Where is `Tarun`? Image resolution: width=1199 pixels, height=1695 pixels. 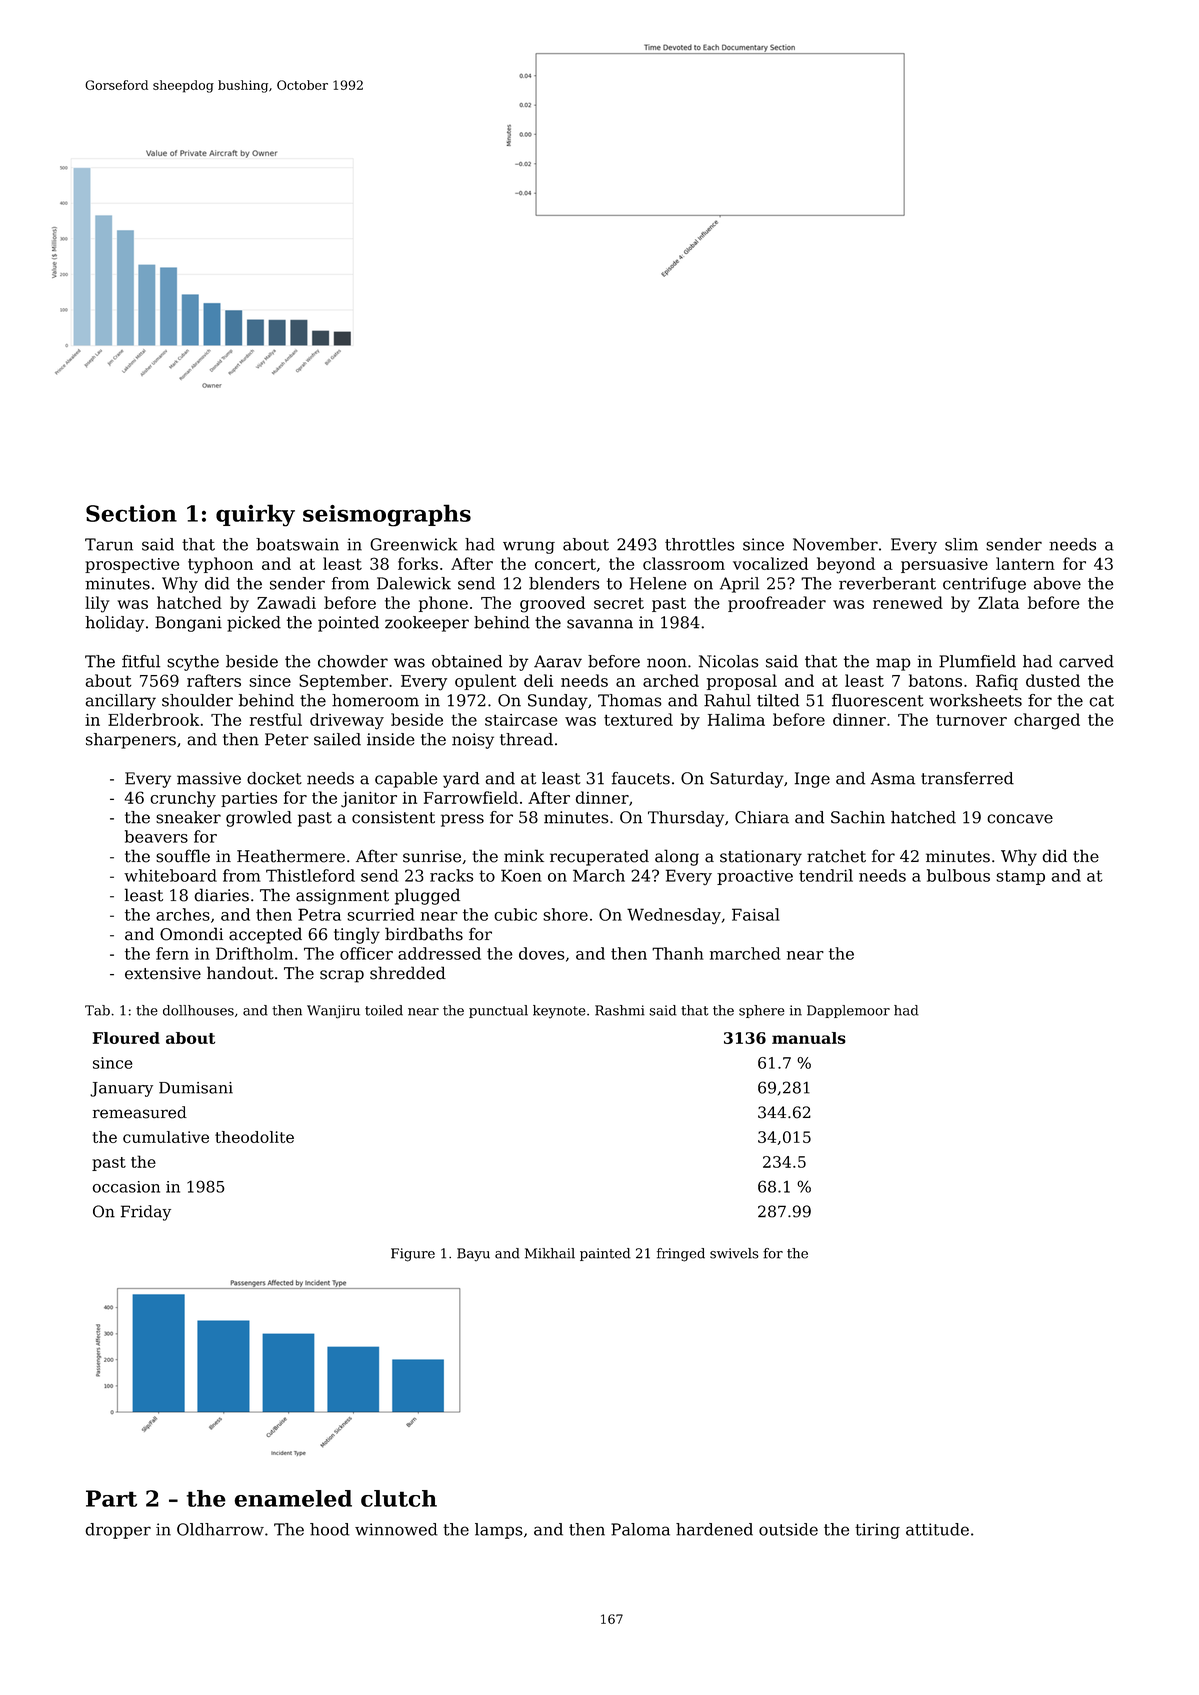 Tarun is located at coordinates (109, 544).
